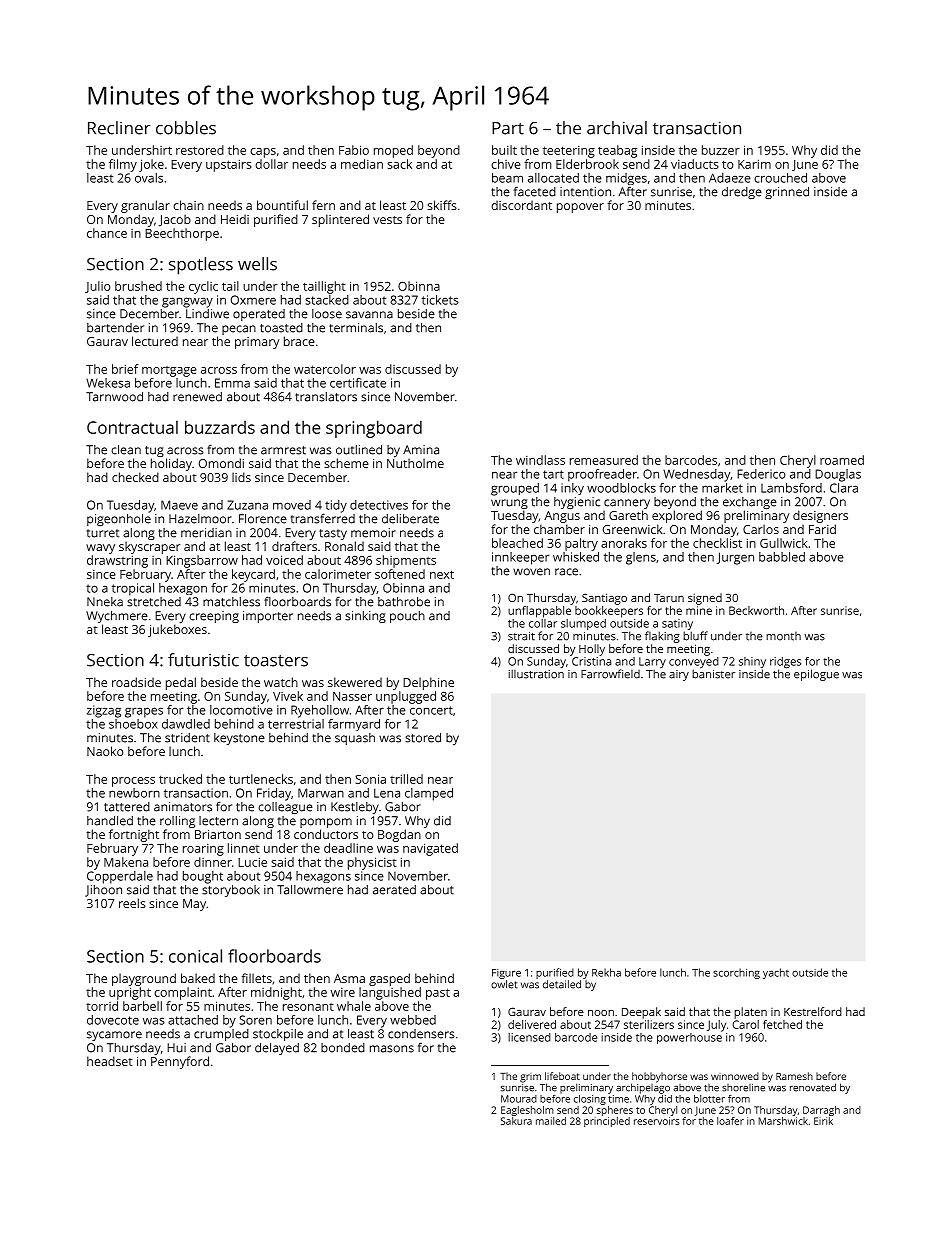 Image resolution: width=952 pixels, height=1233 pixels. I want to click on Contractual, so click(132, 427).
